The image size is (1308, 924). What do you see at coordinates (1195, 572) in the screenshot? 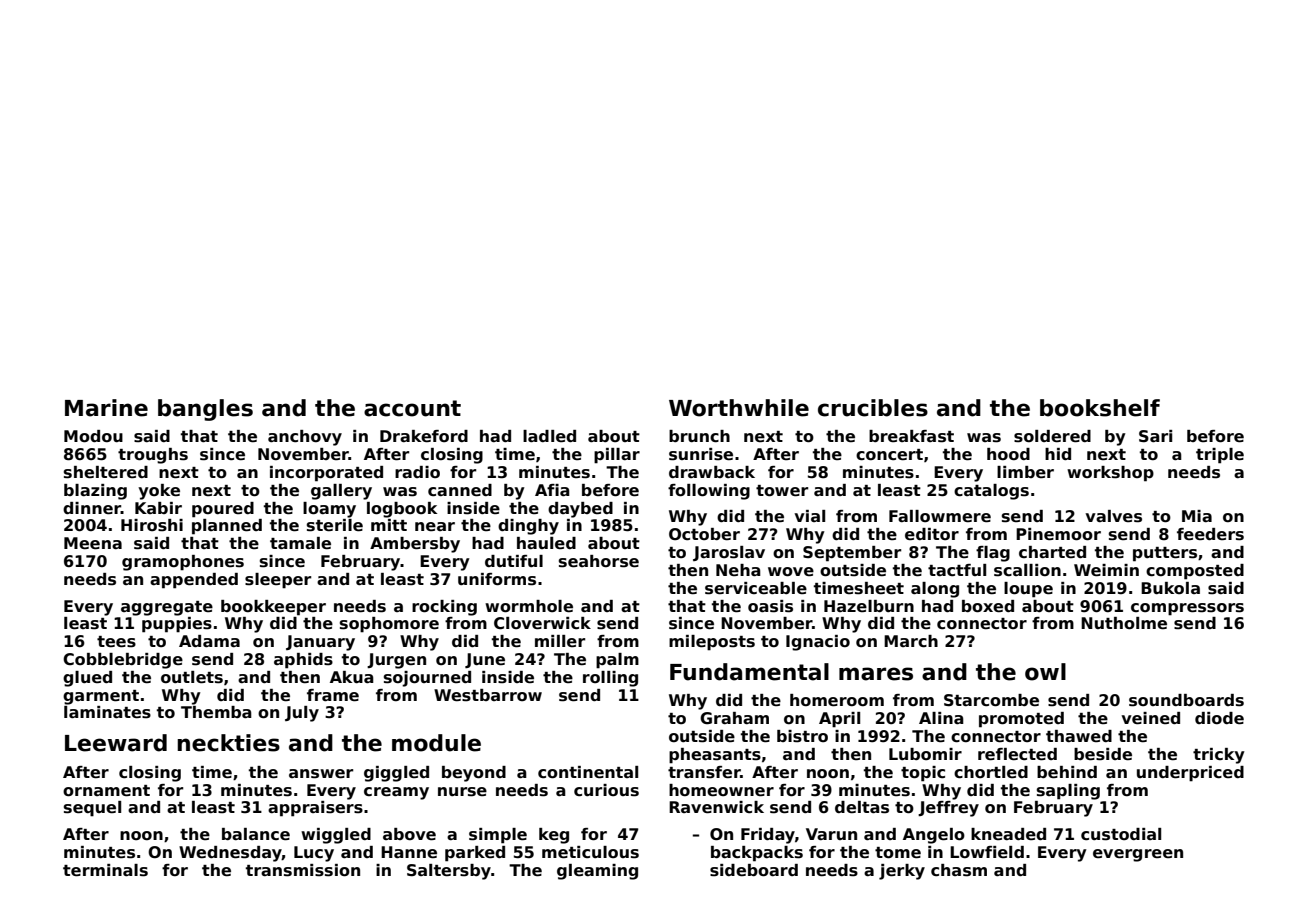
I see `composted` at bounding box center [1195, 572].
